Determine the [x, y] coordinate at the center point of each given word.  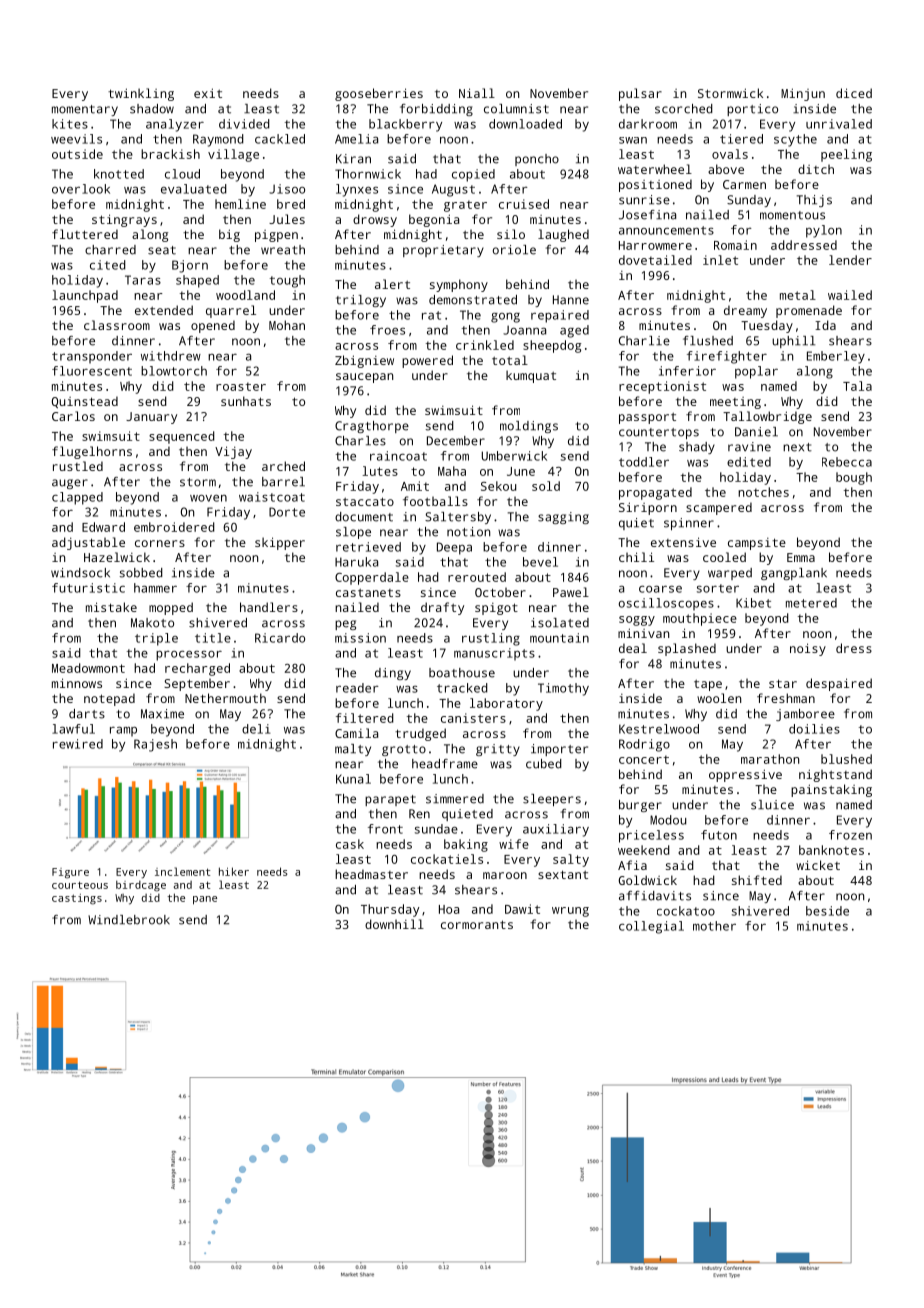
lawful [73, 729]
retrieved [368, 547]
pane [205, 900]
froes [387, 330]
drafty [442, 608]
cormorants [477, 924]
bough [854, 478]
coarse [660, 589]
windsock [80, 573]
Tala [857, 386]
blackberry [405, 125]
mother [714, 926]
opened [213, 326]
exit [208, 93]
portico [752, 110]
